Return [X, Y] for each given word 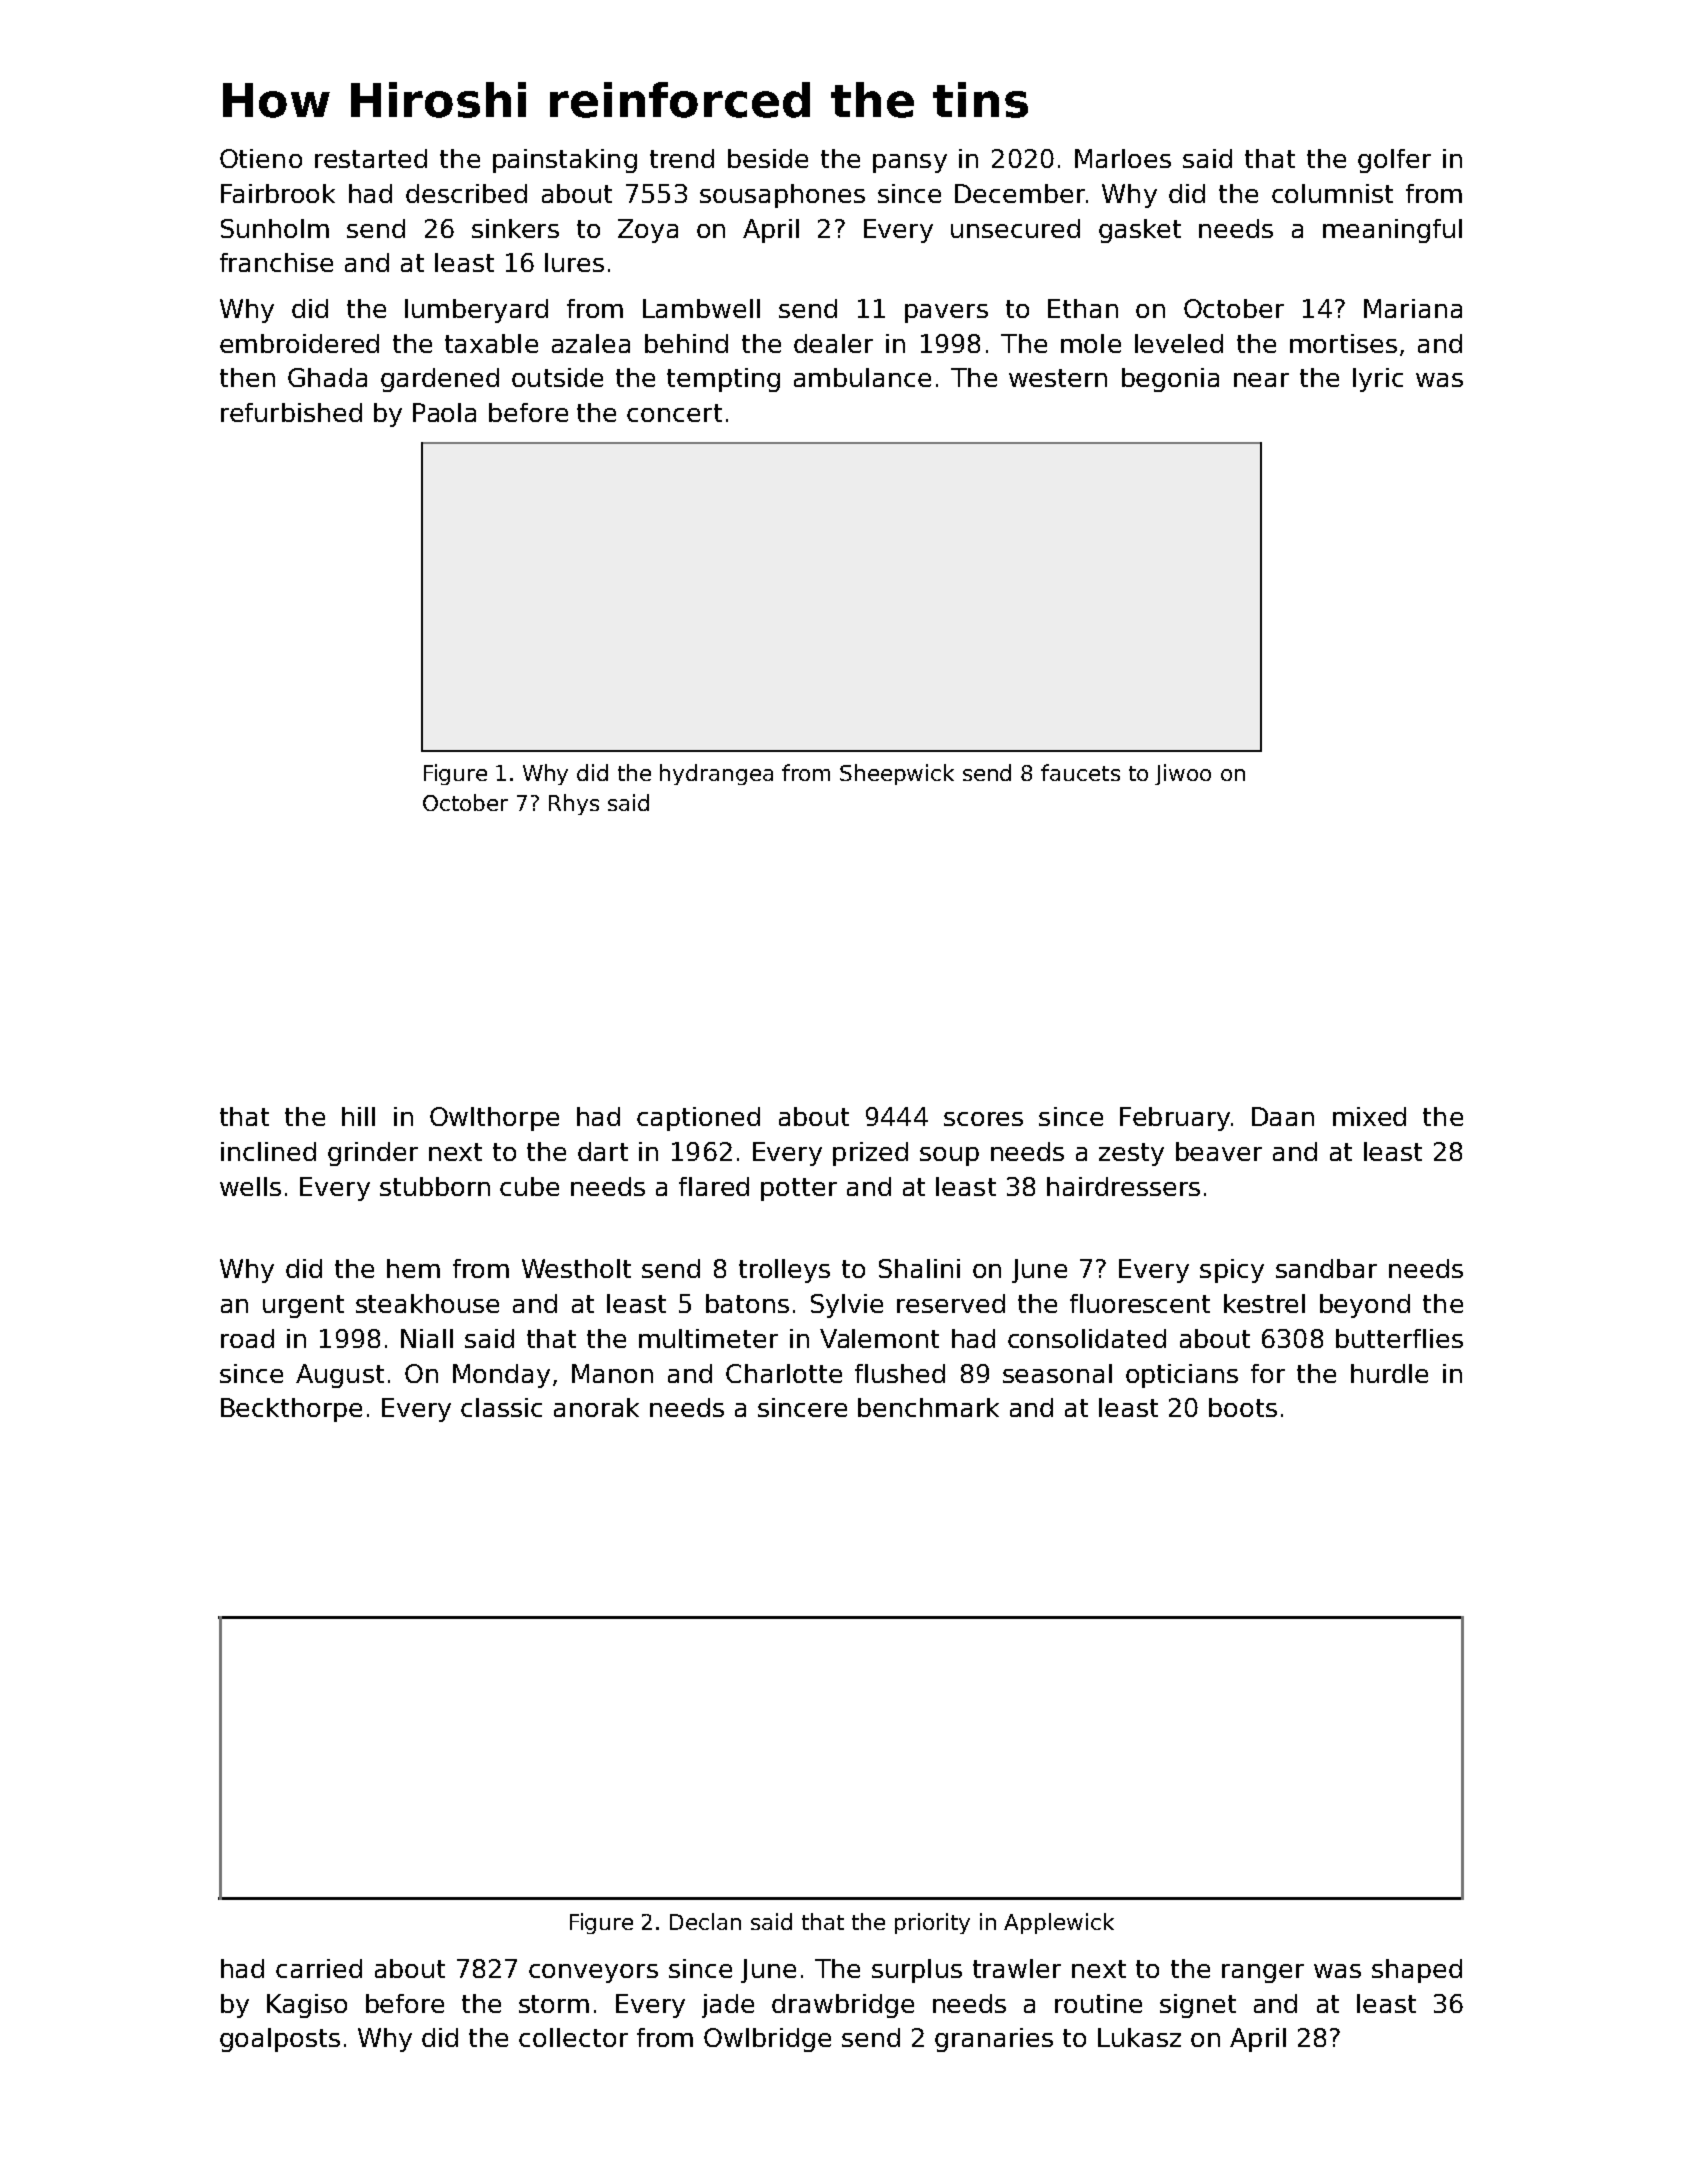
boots [1243, 1407]
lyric [1378, 380]
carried [319, 1968]
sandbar [1326, 1268]
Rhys [574, 804]
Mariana [1413, 308]
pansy [910, 163]
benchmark [928, 1407]
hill [358, 1116]
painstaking [565, 161]
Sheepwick [897, 774]
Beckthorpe [291, 1410]
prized [870, 1154]
